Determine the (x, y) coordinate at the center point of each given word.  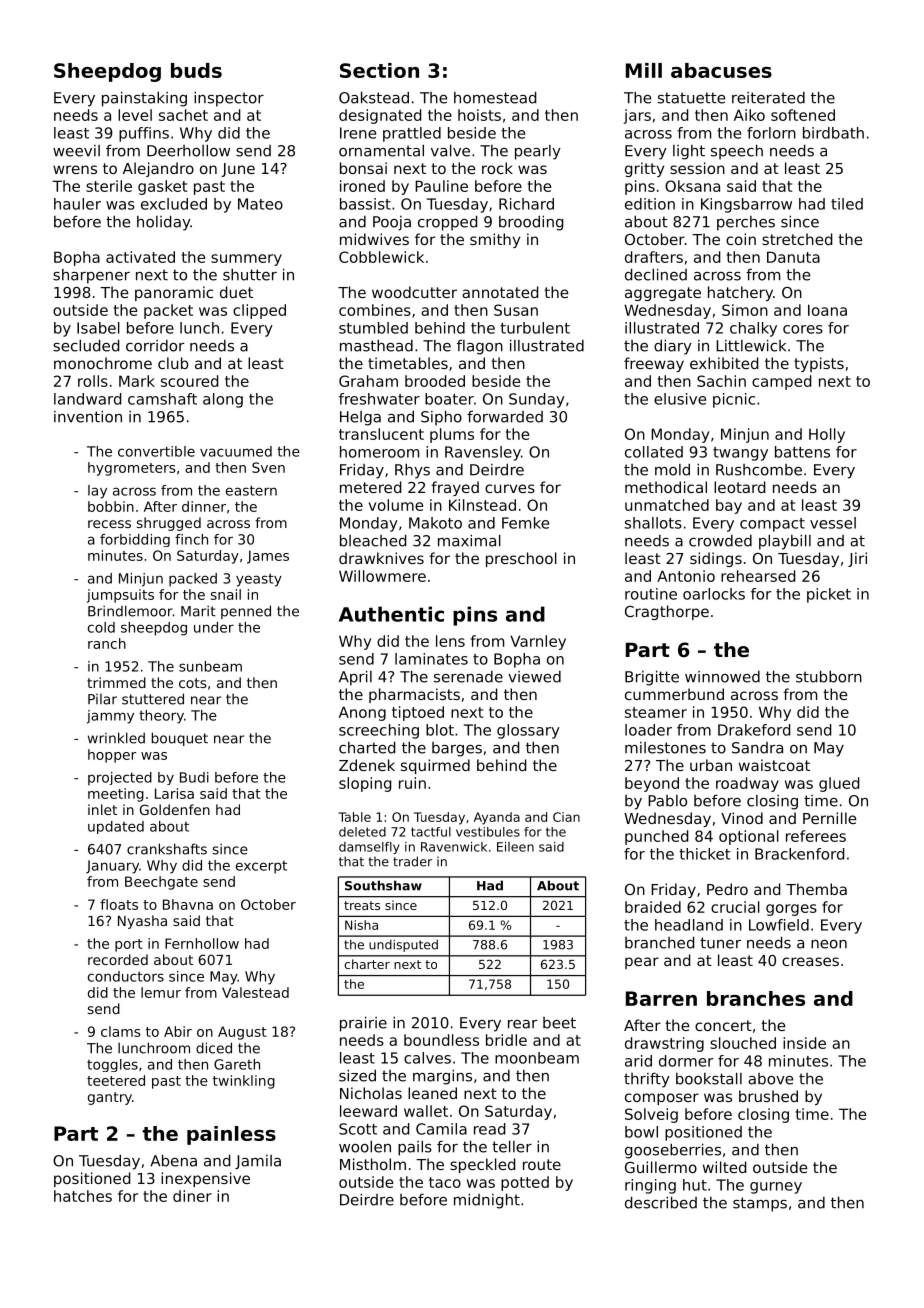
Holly (827, 435)
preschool (521, 559)
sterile (109, 186)
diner (192, 1196)
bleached (373, 540)
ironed (362, 186)
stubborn (829, 676)
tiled (847, 204)
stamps (760, 1204)
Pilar (102, 699)
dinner (204, 506)
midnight (487, 1201)
